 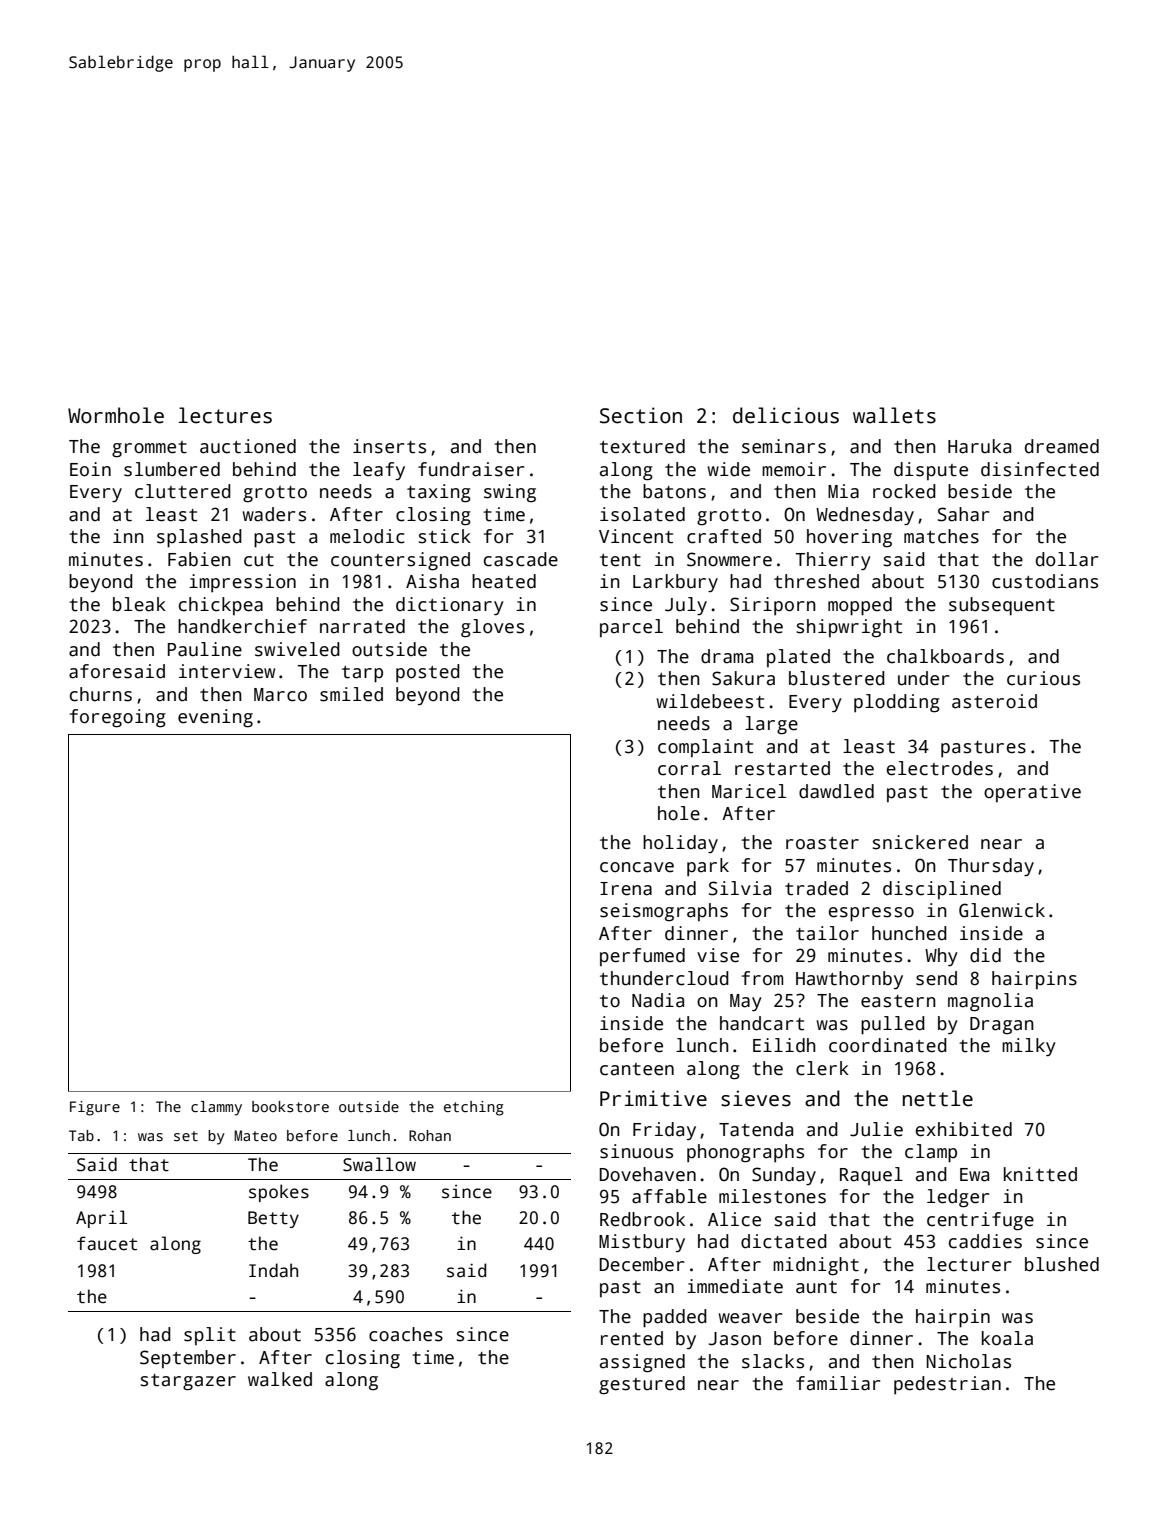 I want to click on smiled, so click(x=351, y=694).
